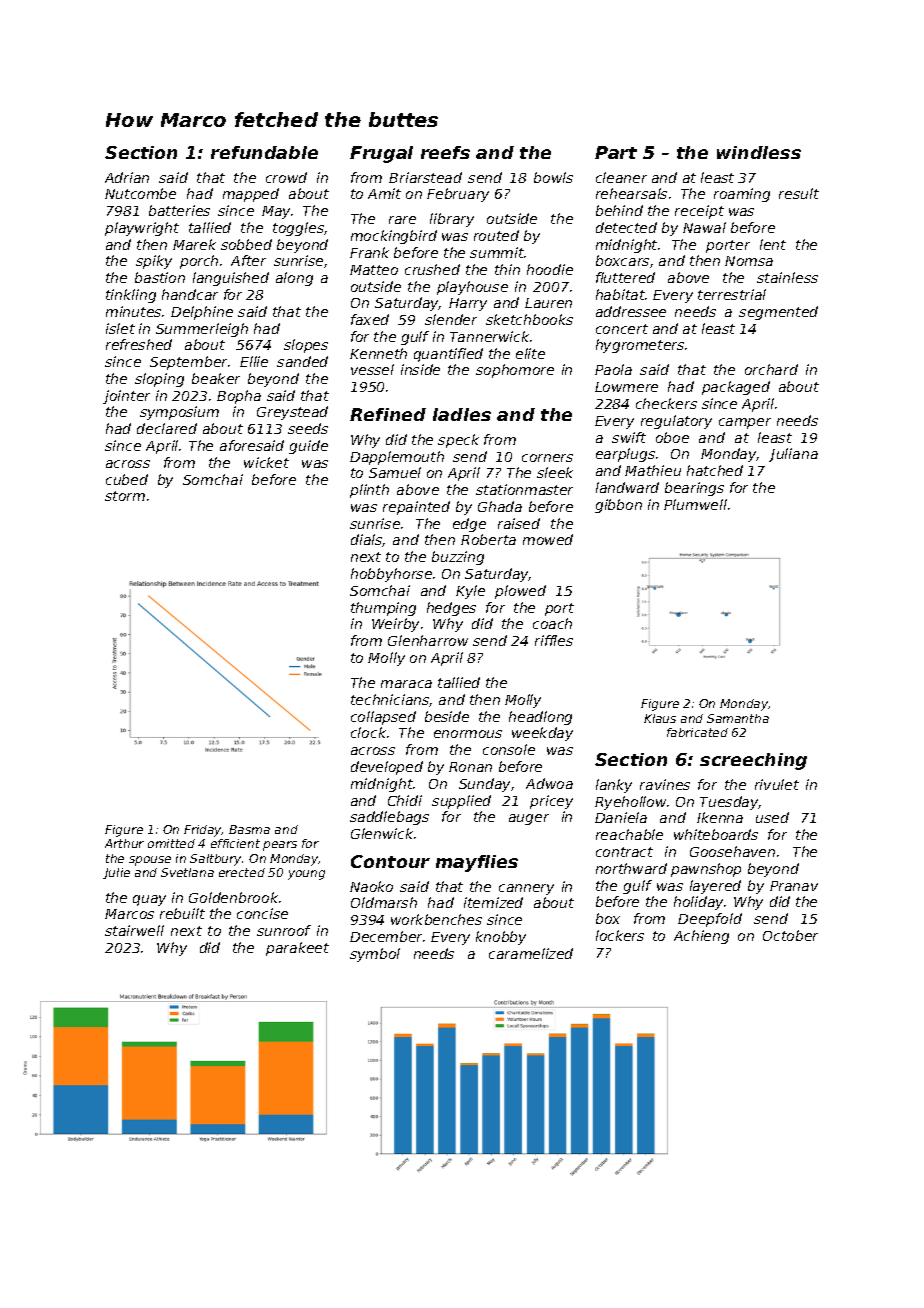 This image has height=1308, width=924. What do you see at coordinates (526, 889) in the image?
I see `cannery` at bounding box center [526, 889].
